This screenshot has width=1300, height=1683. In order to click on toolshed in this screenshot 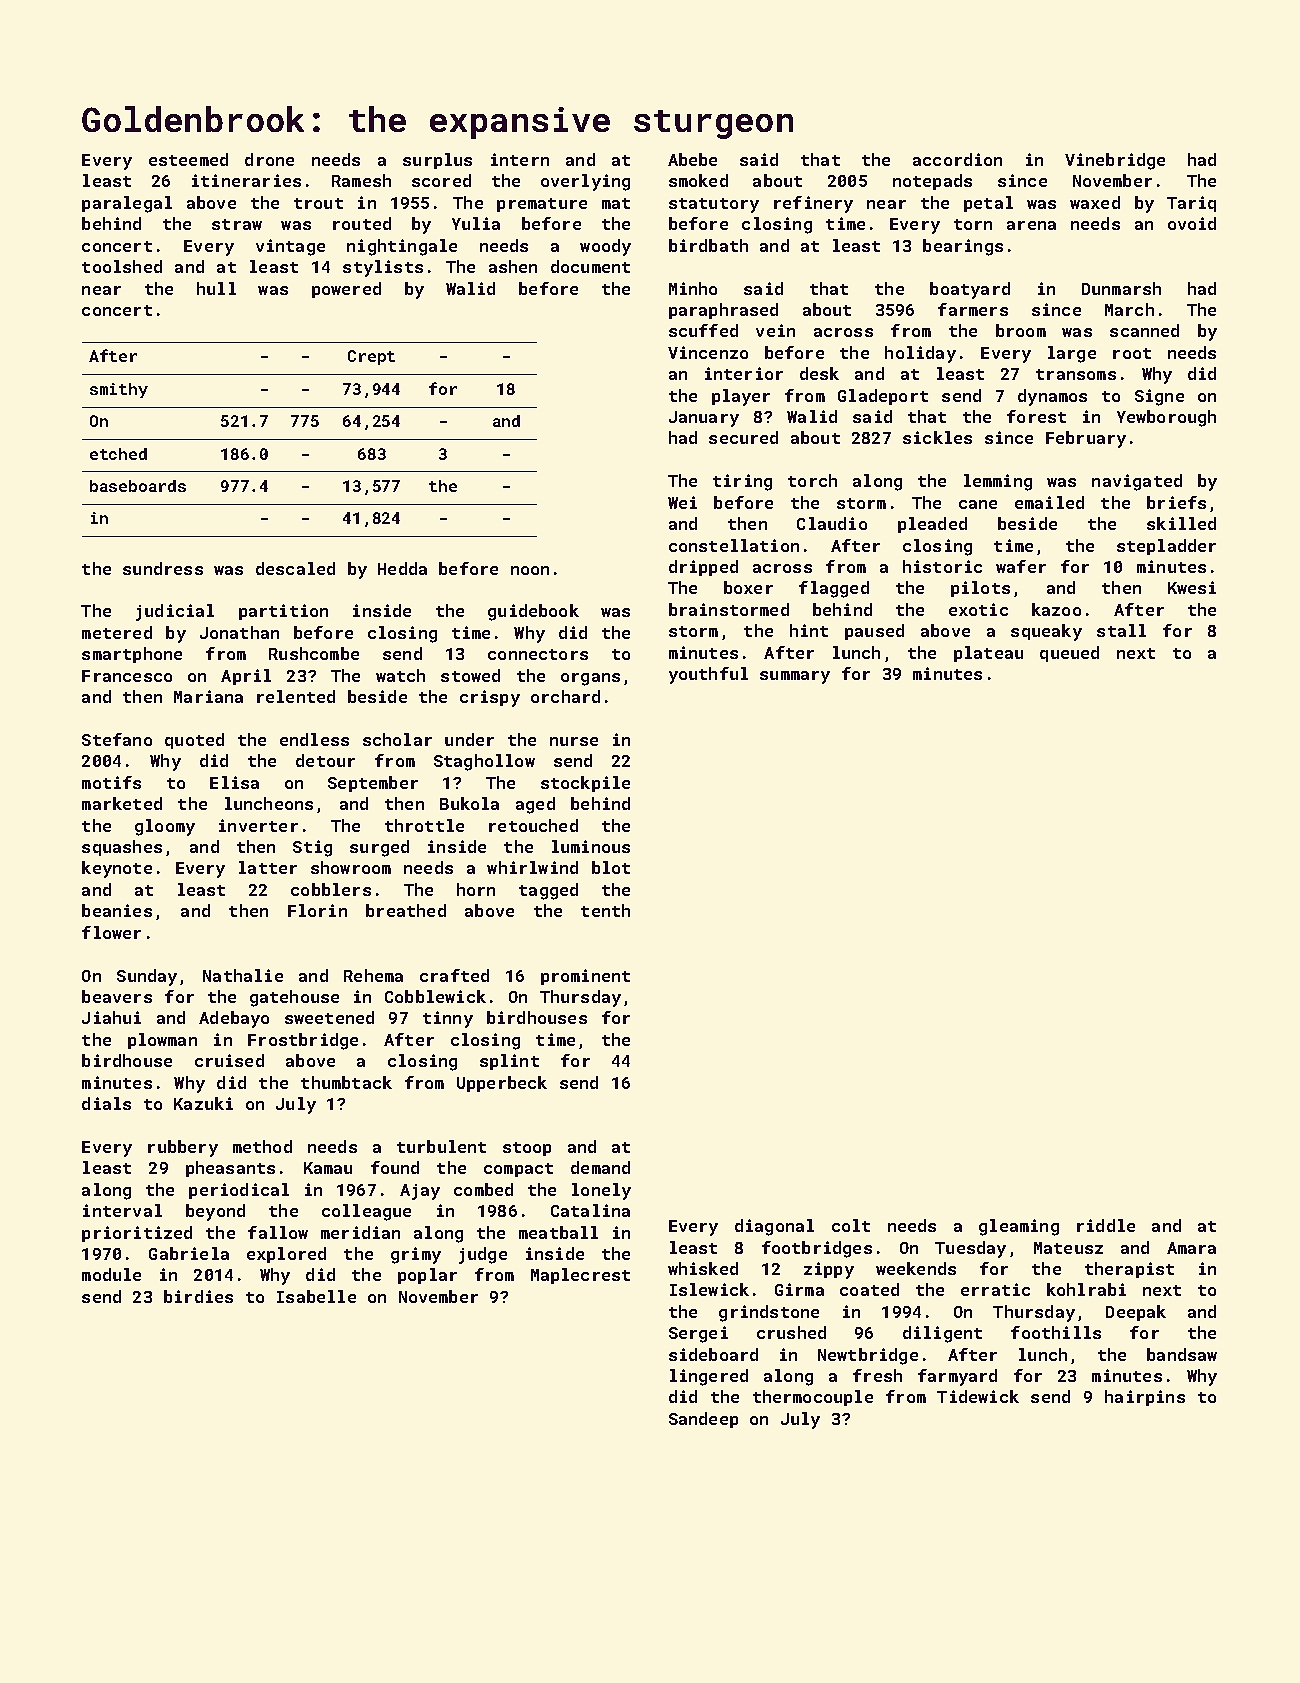, I will do `click(122, 266)`.
